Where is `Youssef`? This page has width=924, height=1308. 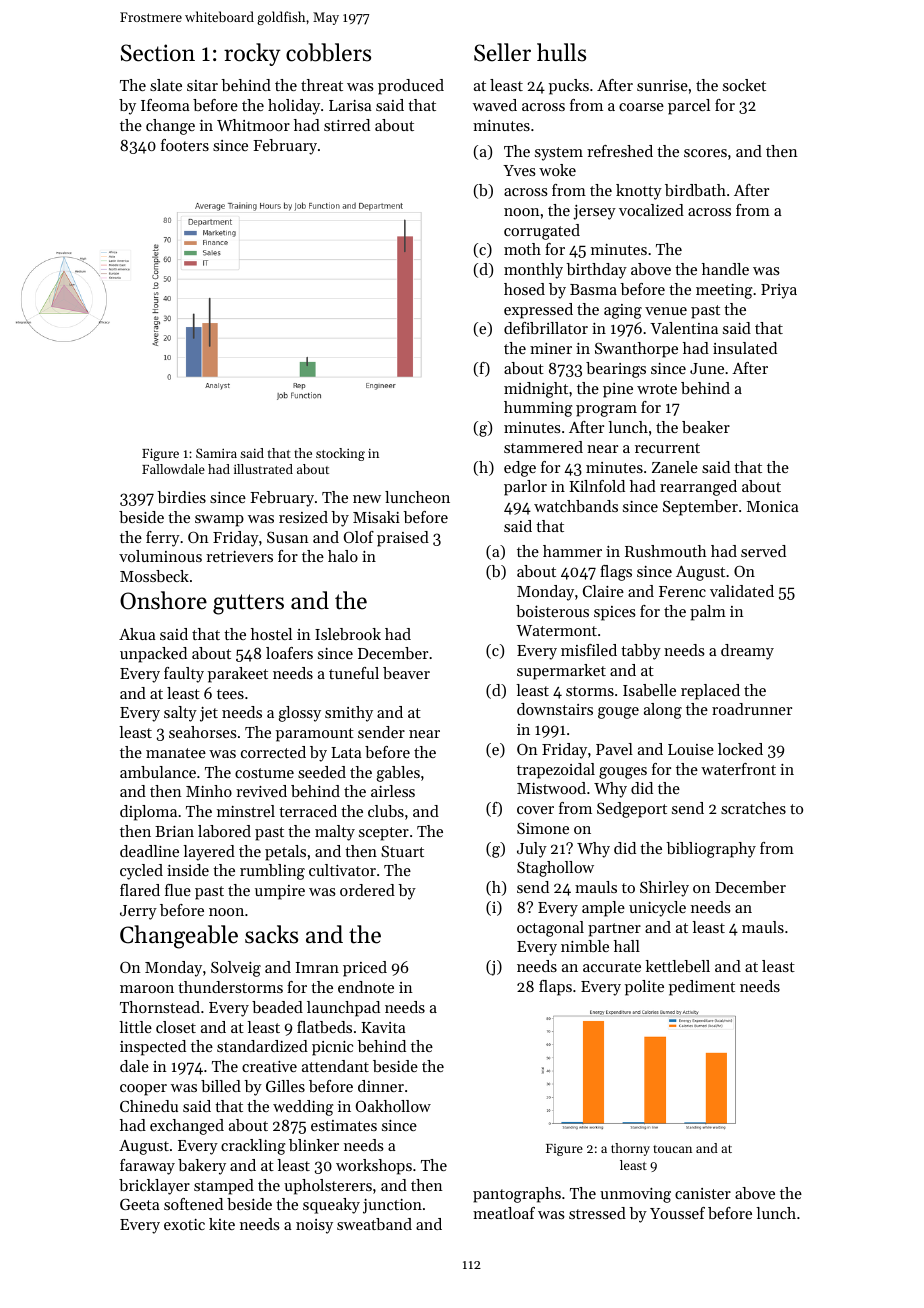
Youssef is located at coordinates (677, 1213).
